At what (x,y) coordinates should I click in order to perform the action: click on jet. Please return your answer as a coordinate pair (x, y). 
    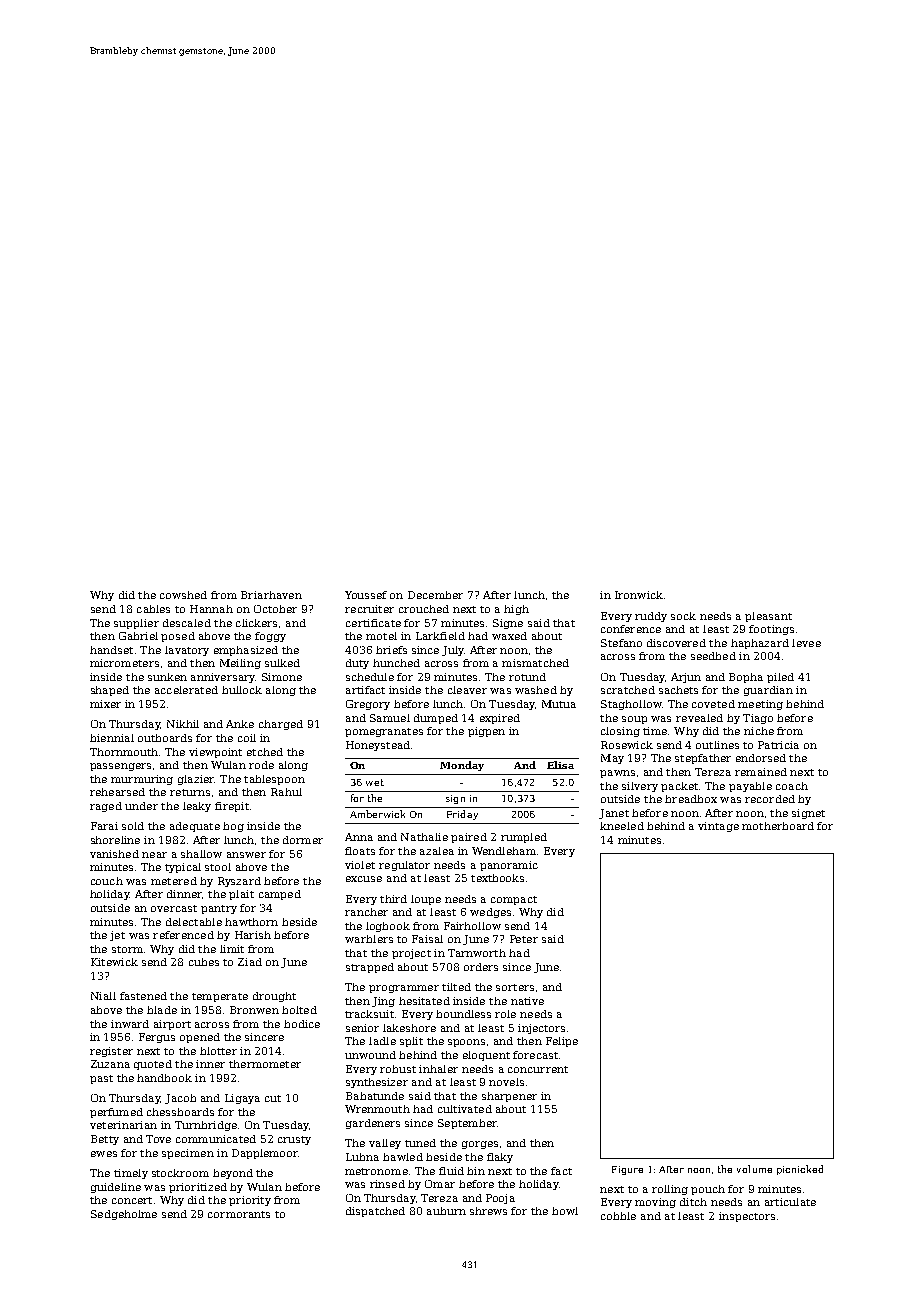
    Looking at the image, I should click on (117, 936).
